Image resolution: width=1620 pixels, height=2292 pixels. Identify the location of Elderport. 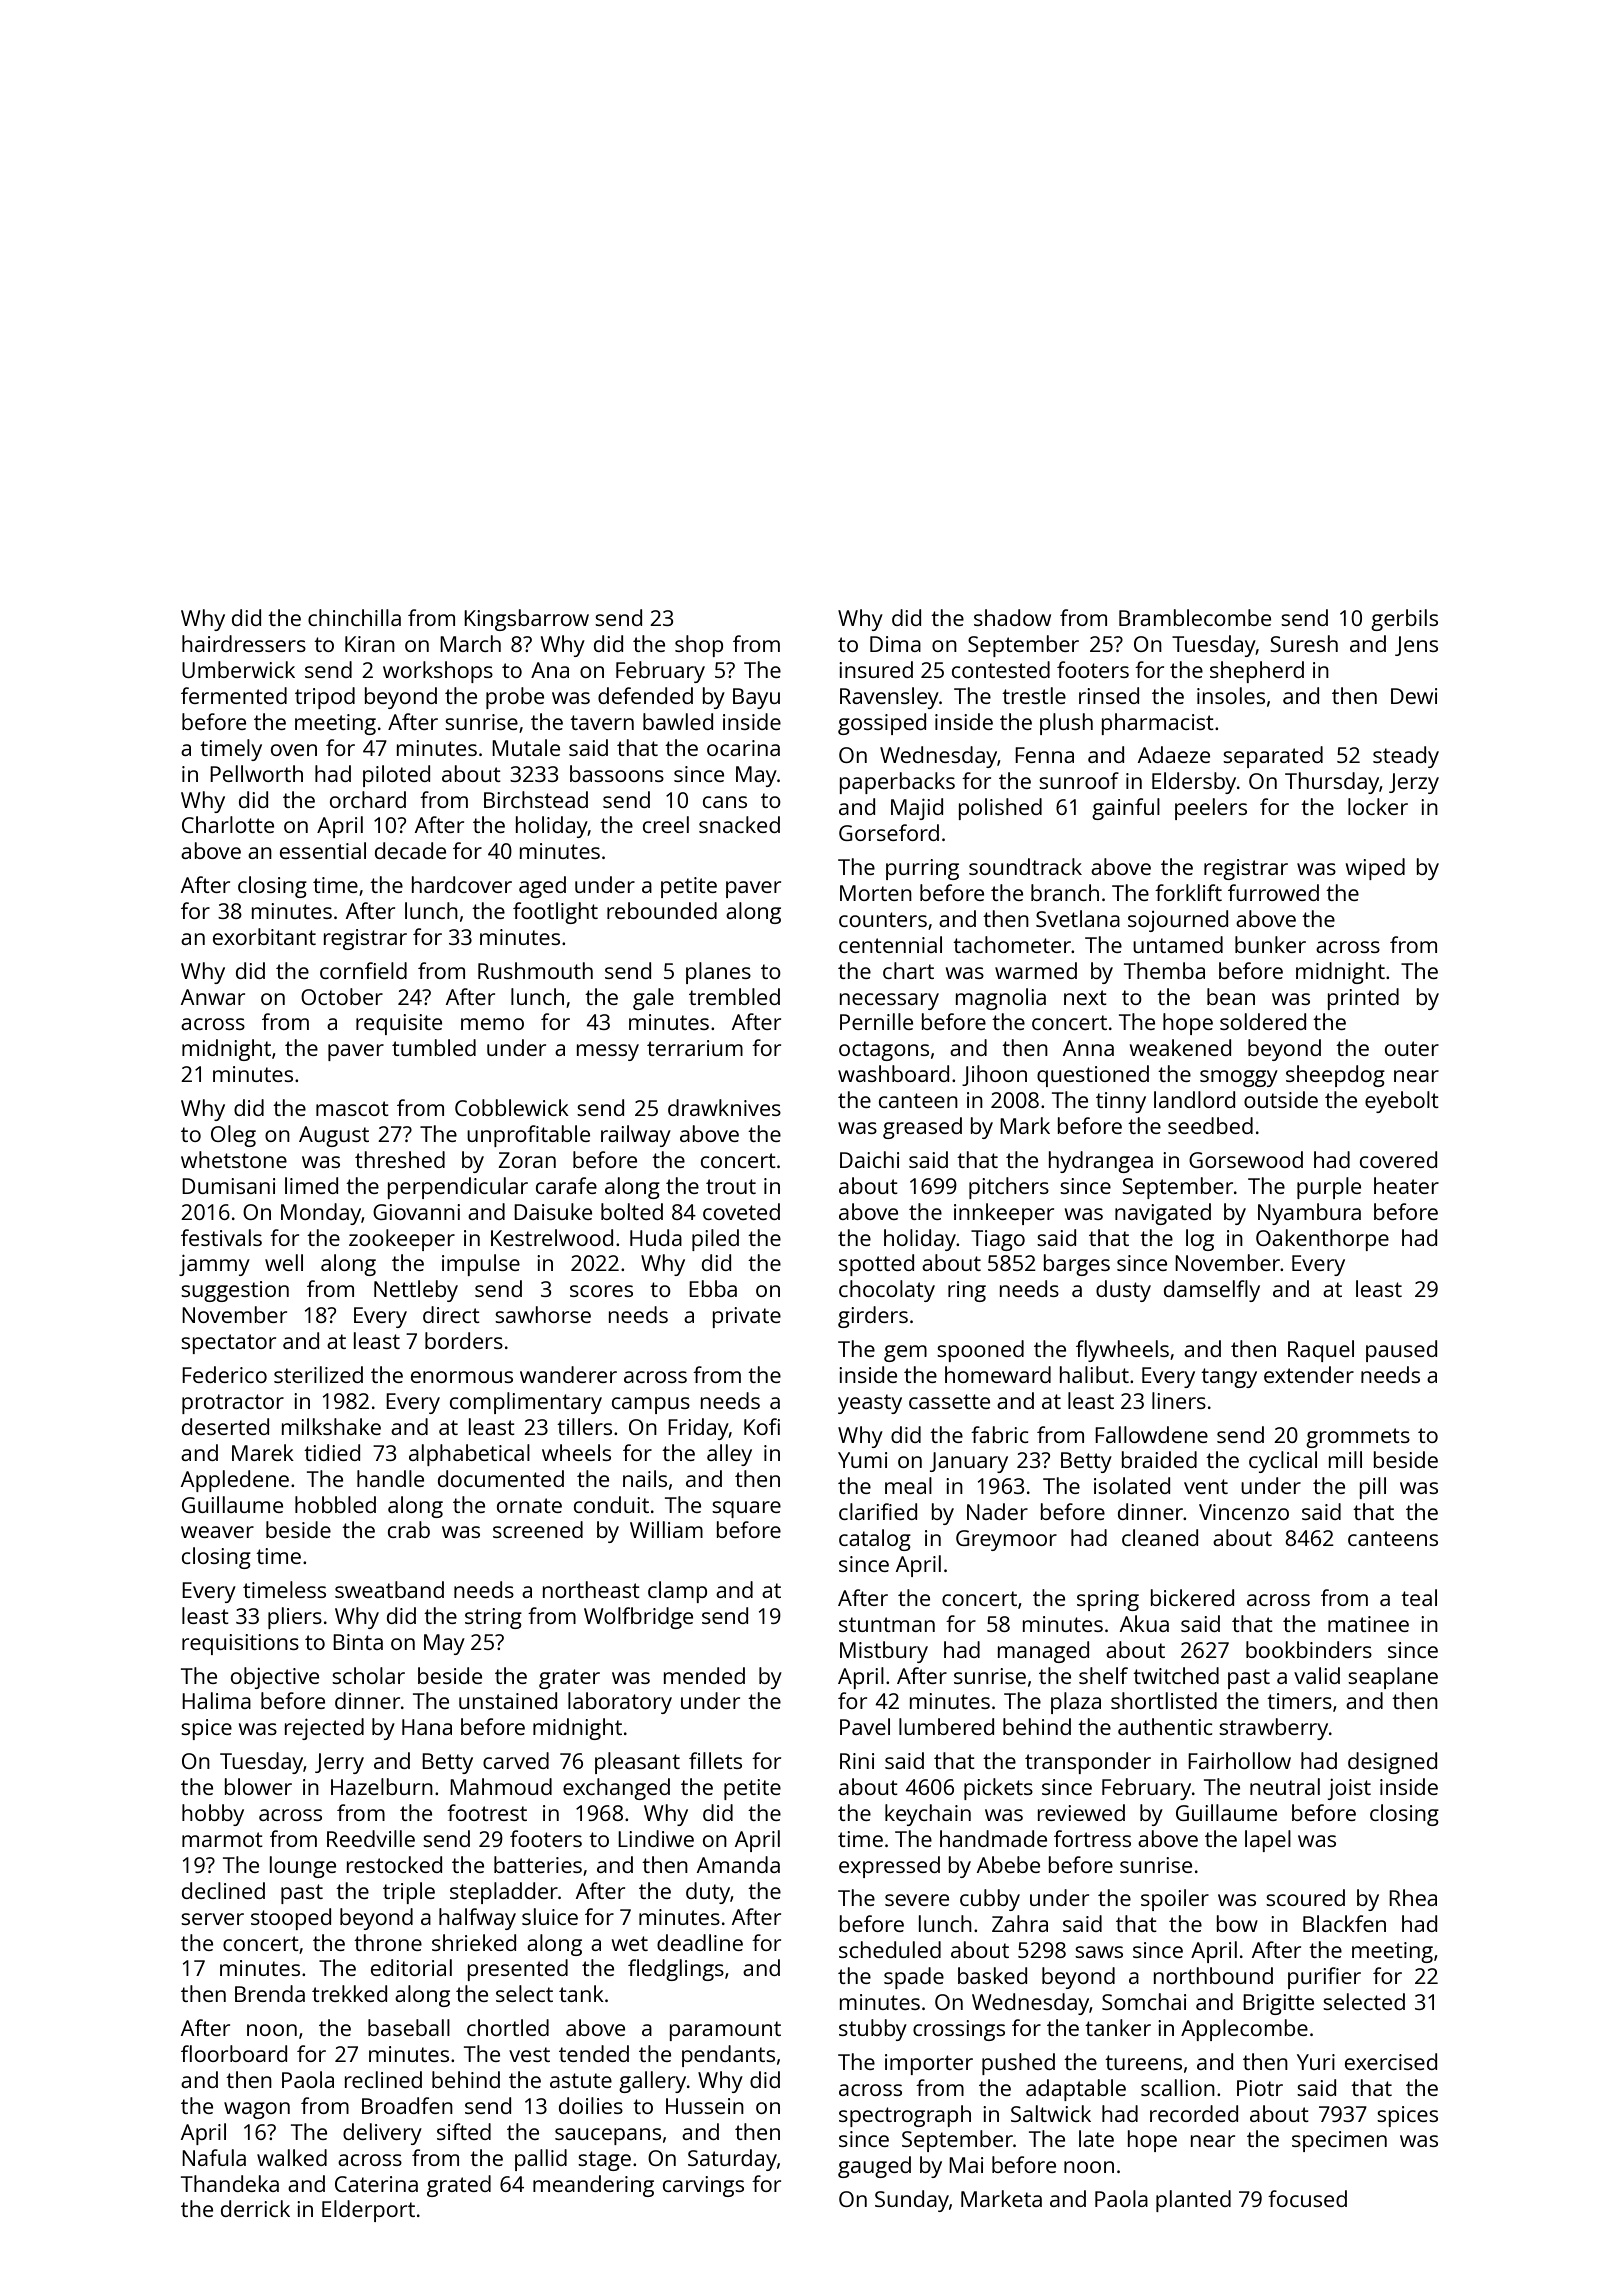
(368, 2211).
